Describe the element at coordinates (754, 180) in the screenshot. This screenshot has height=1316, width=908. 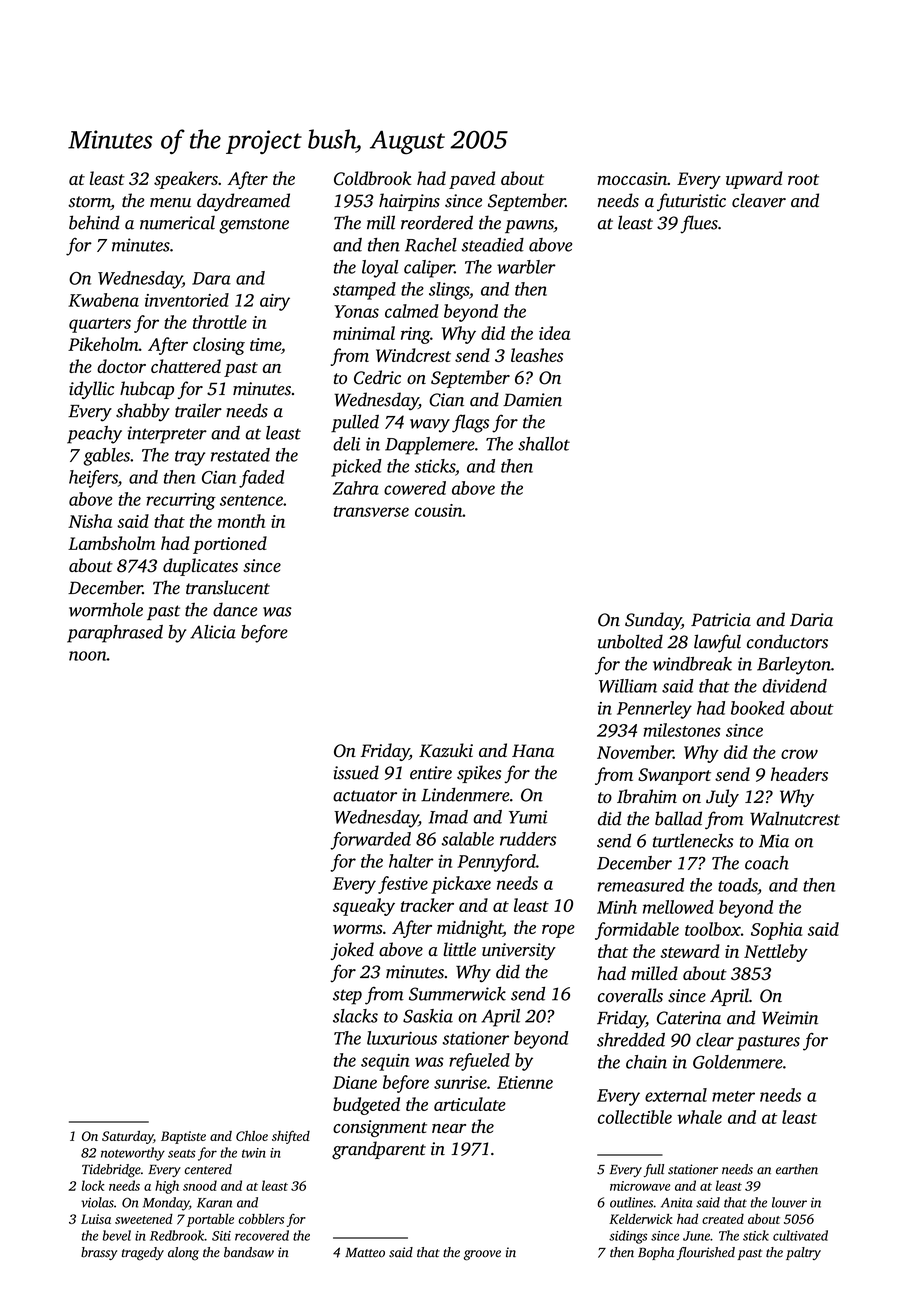
I see `upward` at that location.
